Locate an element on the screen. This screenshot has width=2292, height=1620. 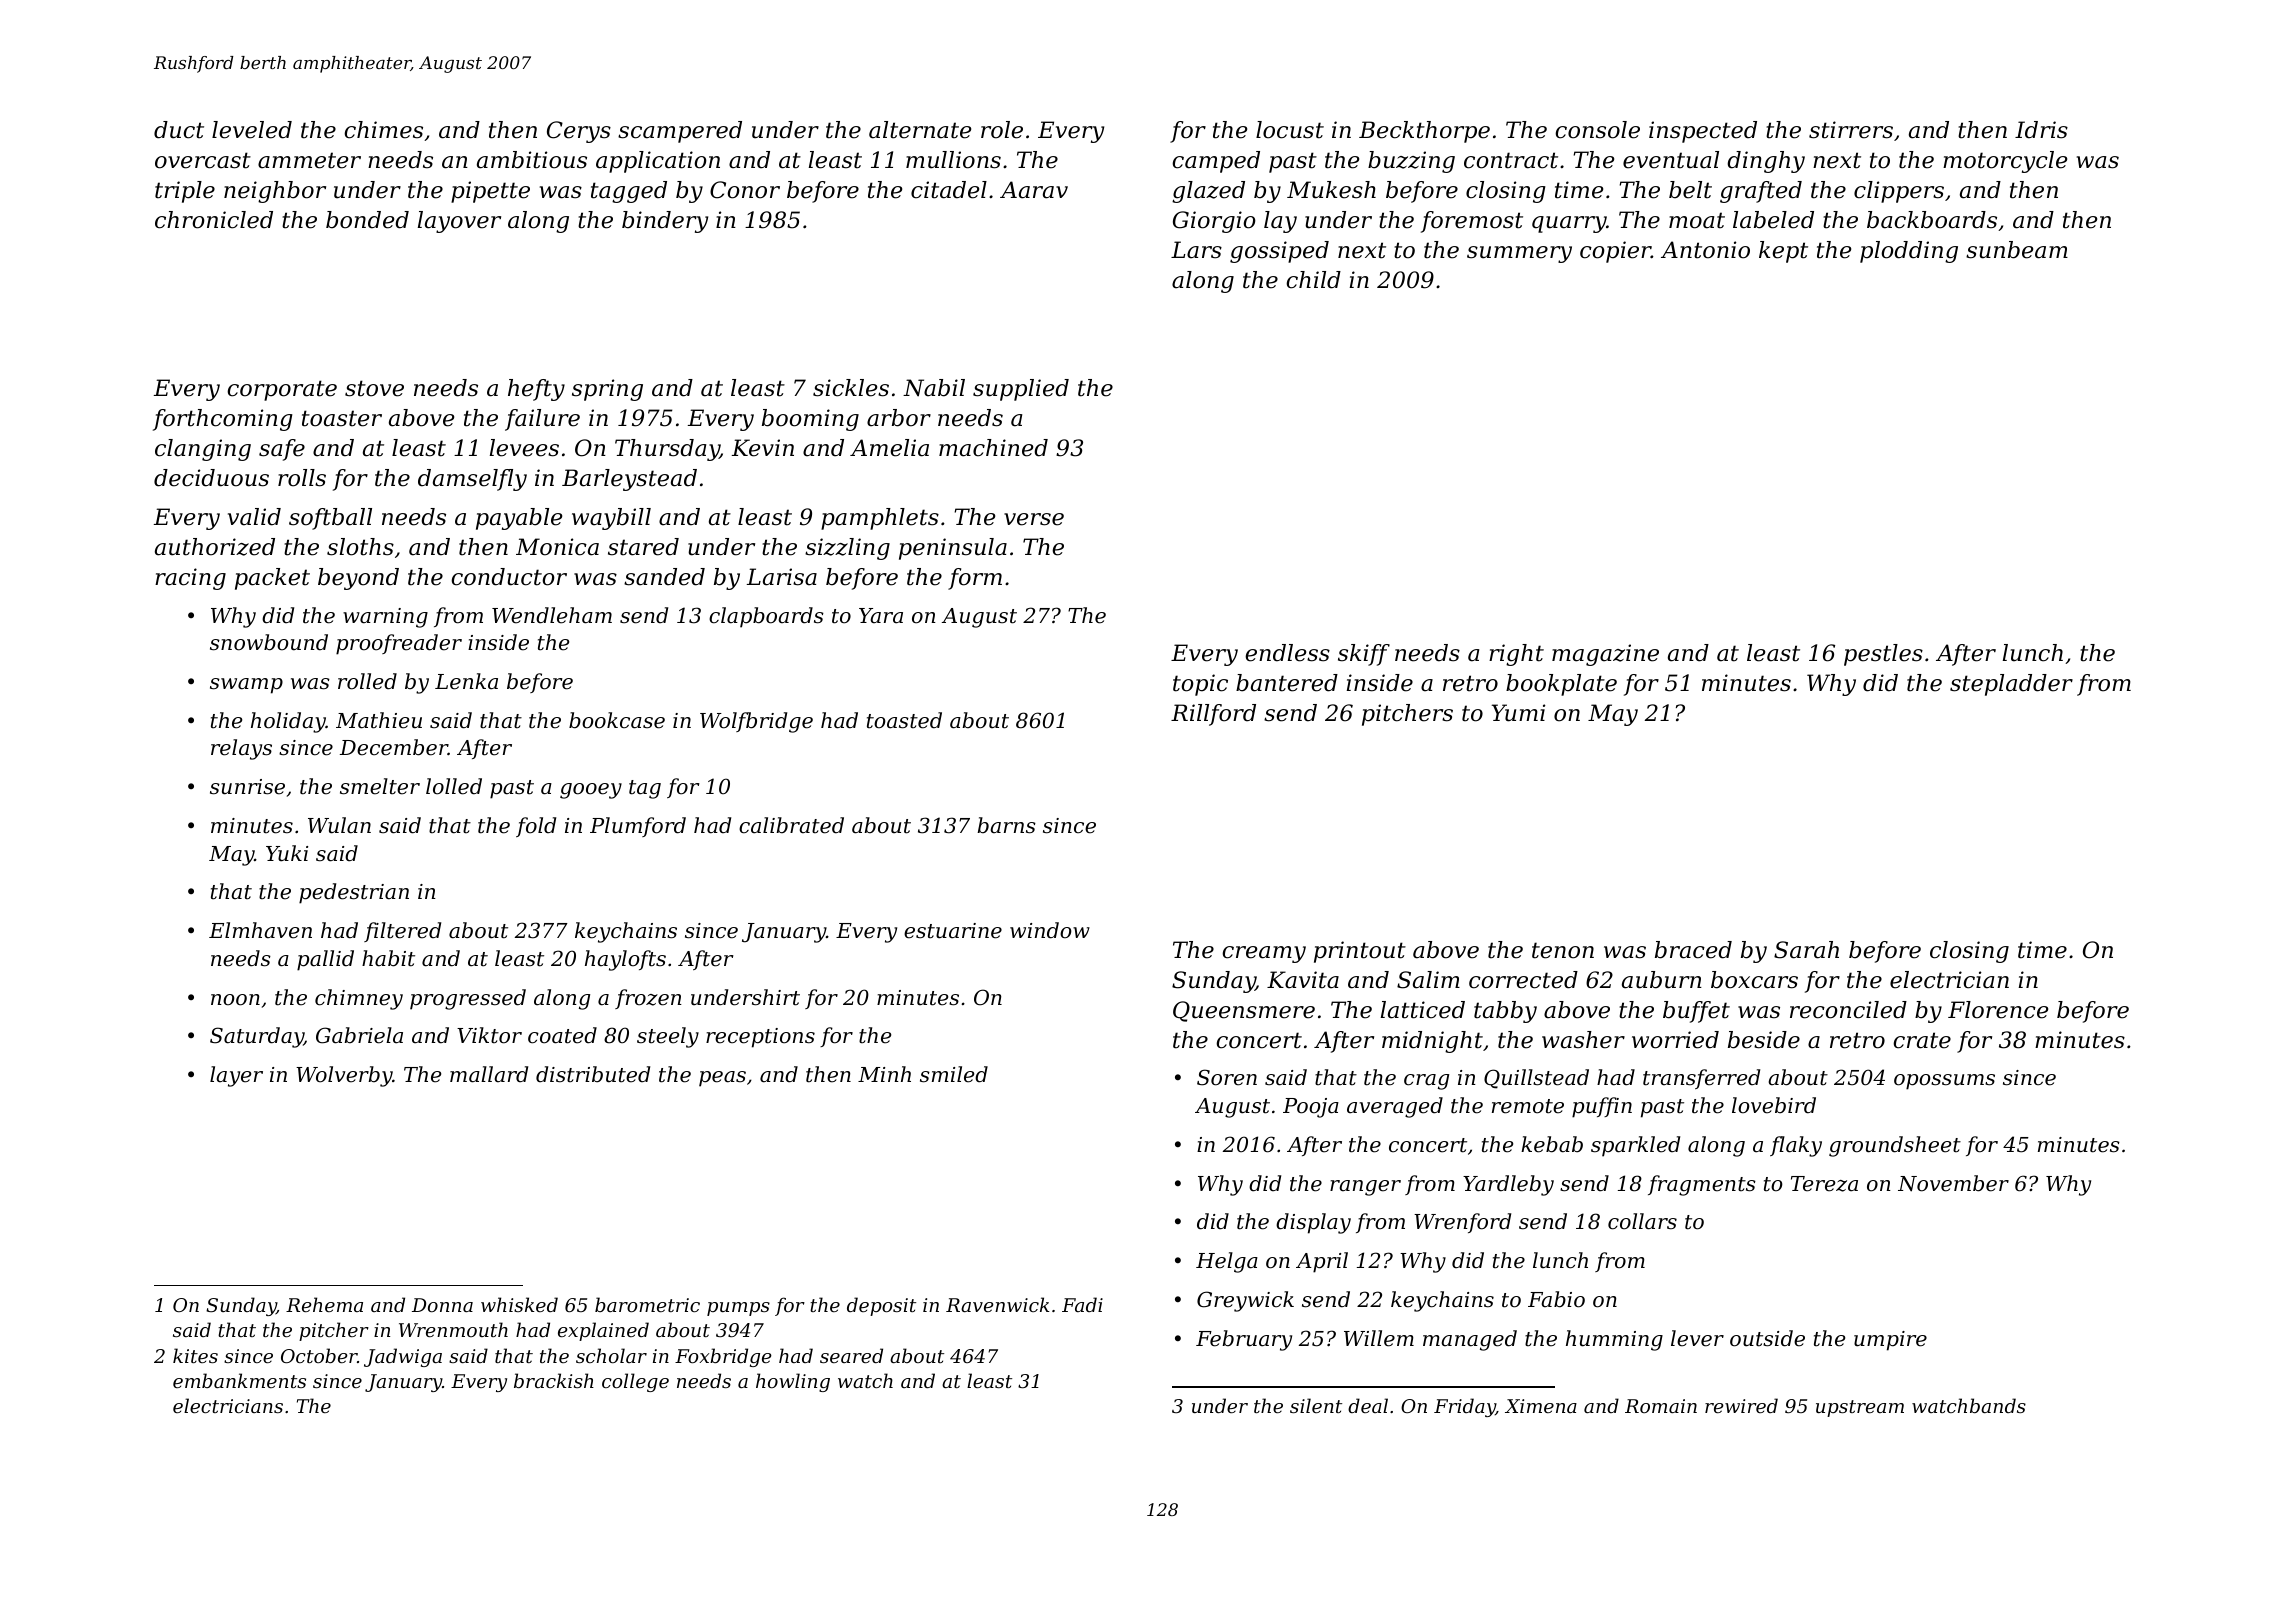
printout is located at coordinates (1360, 952).
